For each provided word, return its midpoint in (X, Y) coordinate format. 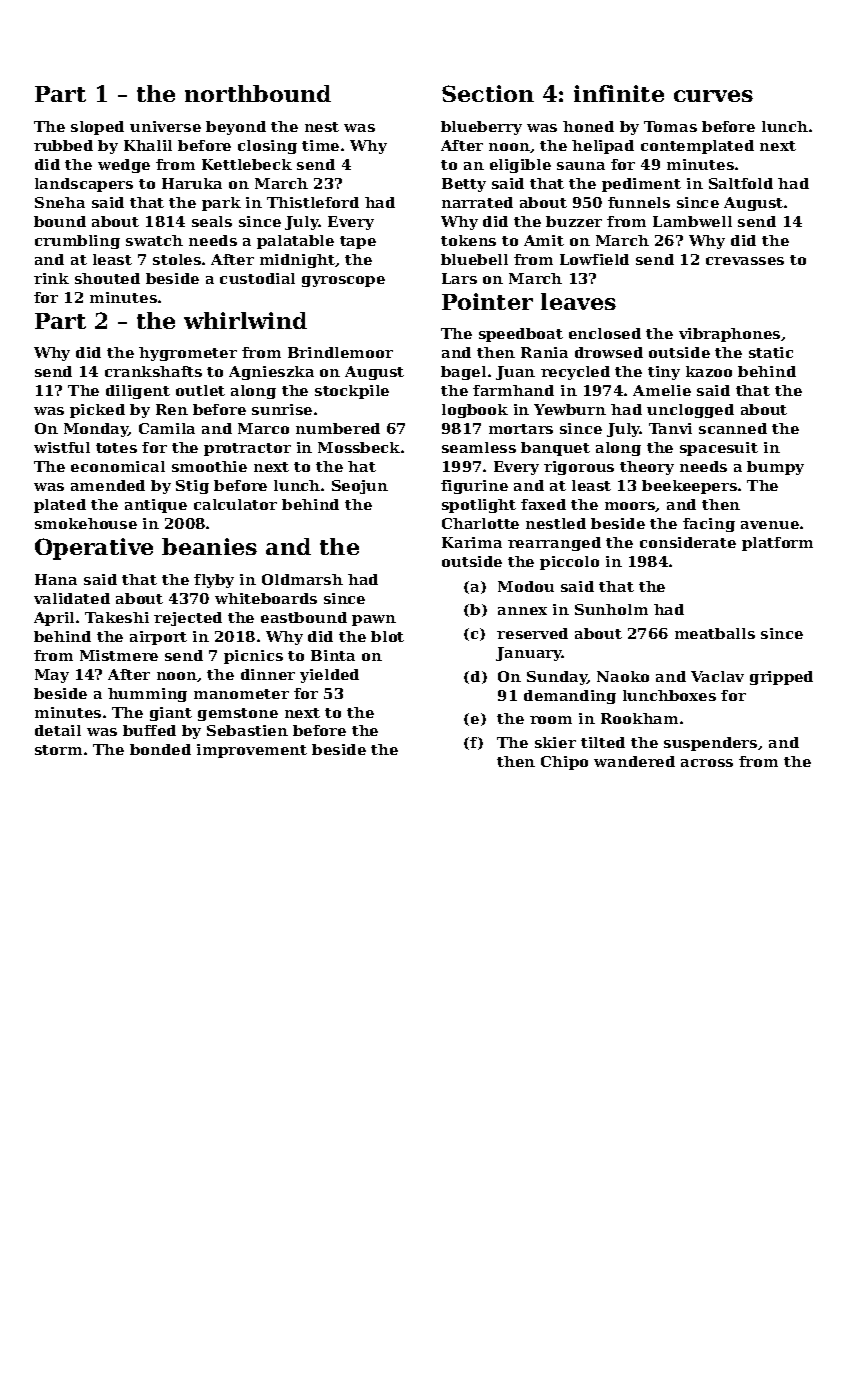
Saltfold (741, 183)
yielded (329, 676)
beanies (209, 546)
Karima (472, 542)
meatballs (715, 633)
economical (118, 466)
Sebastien (247, 730)
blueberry (481, 128)
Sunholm (611, 609)
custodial (257, 278)
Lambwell (692, 221)
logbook (475, 411)
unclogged (690, 411)
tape (358, 242)
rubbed (63, 145)
